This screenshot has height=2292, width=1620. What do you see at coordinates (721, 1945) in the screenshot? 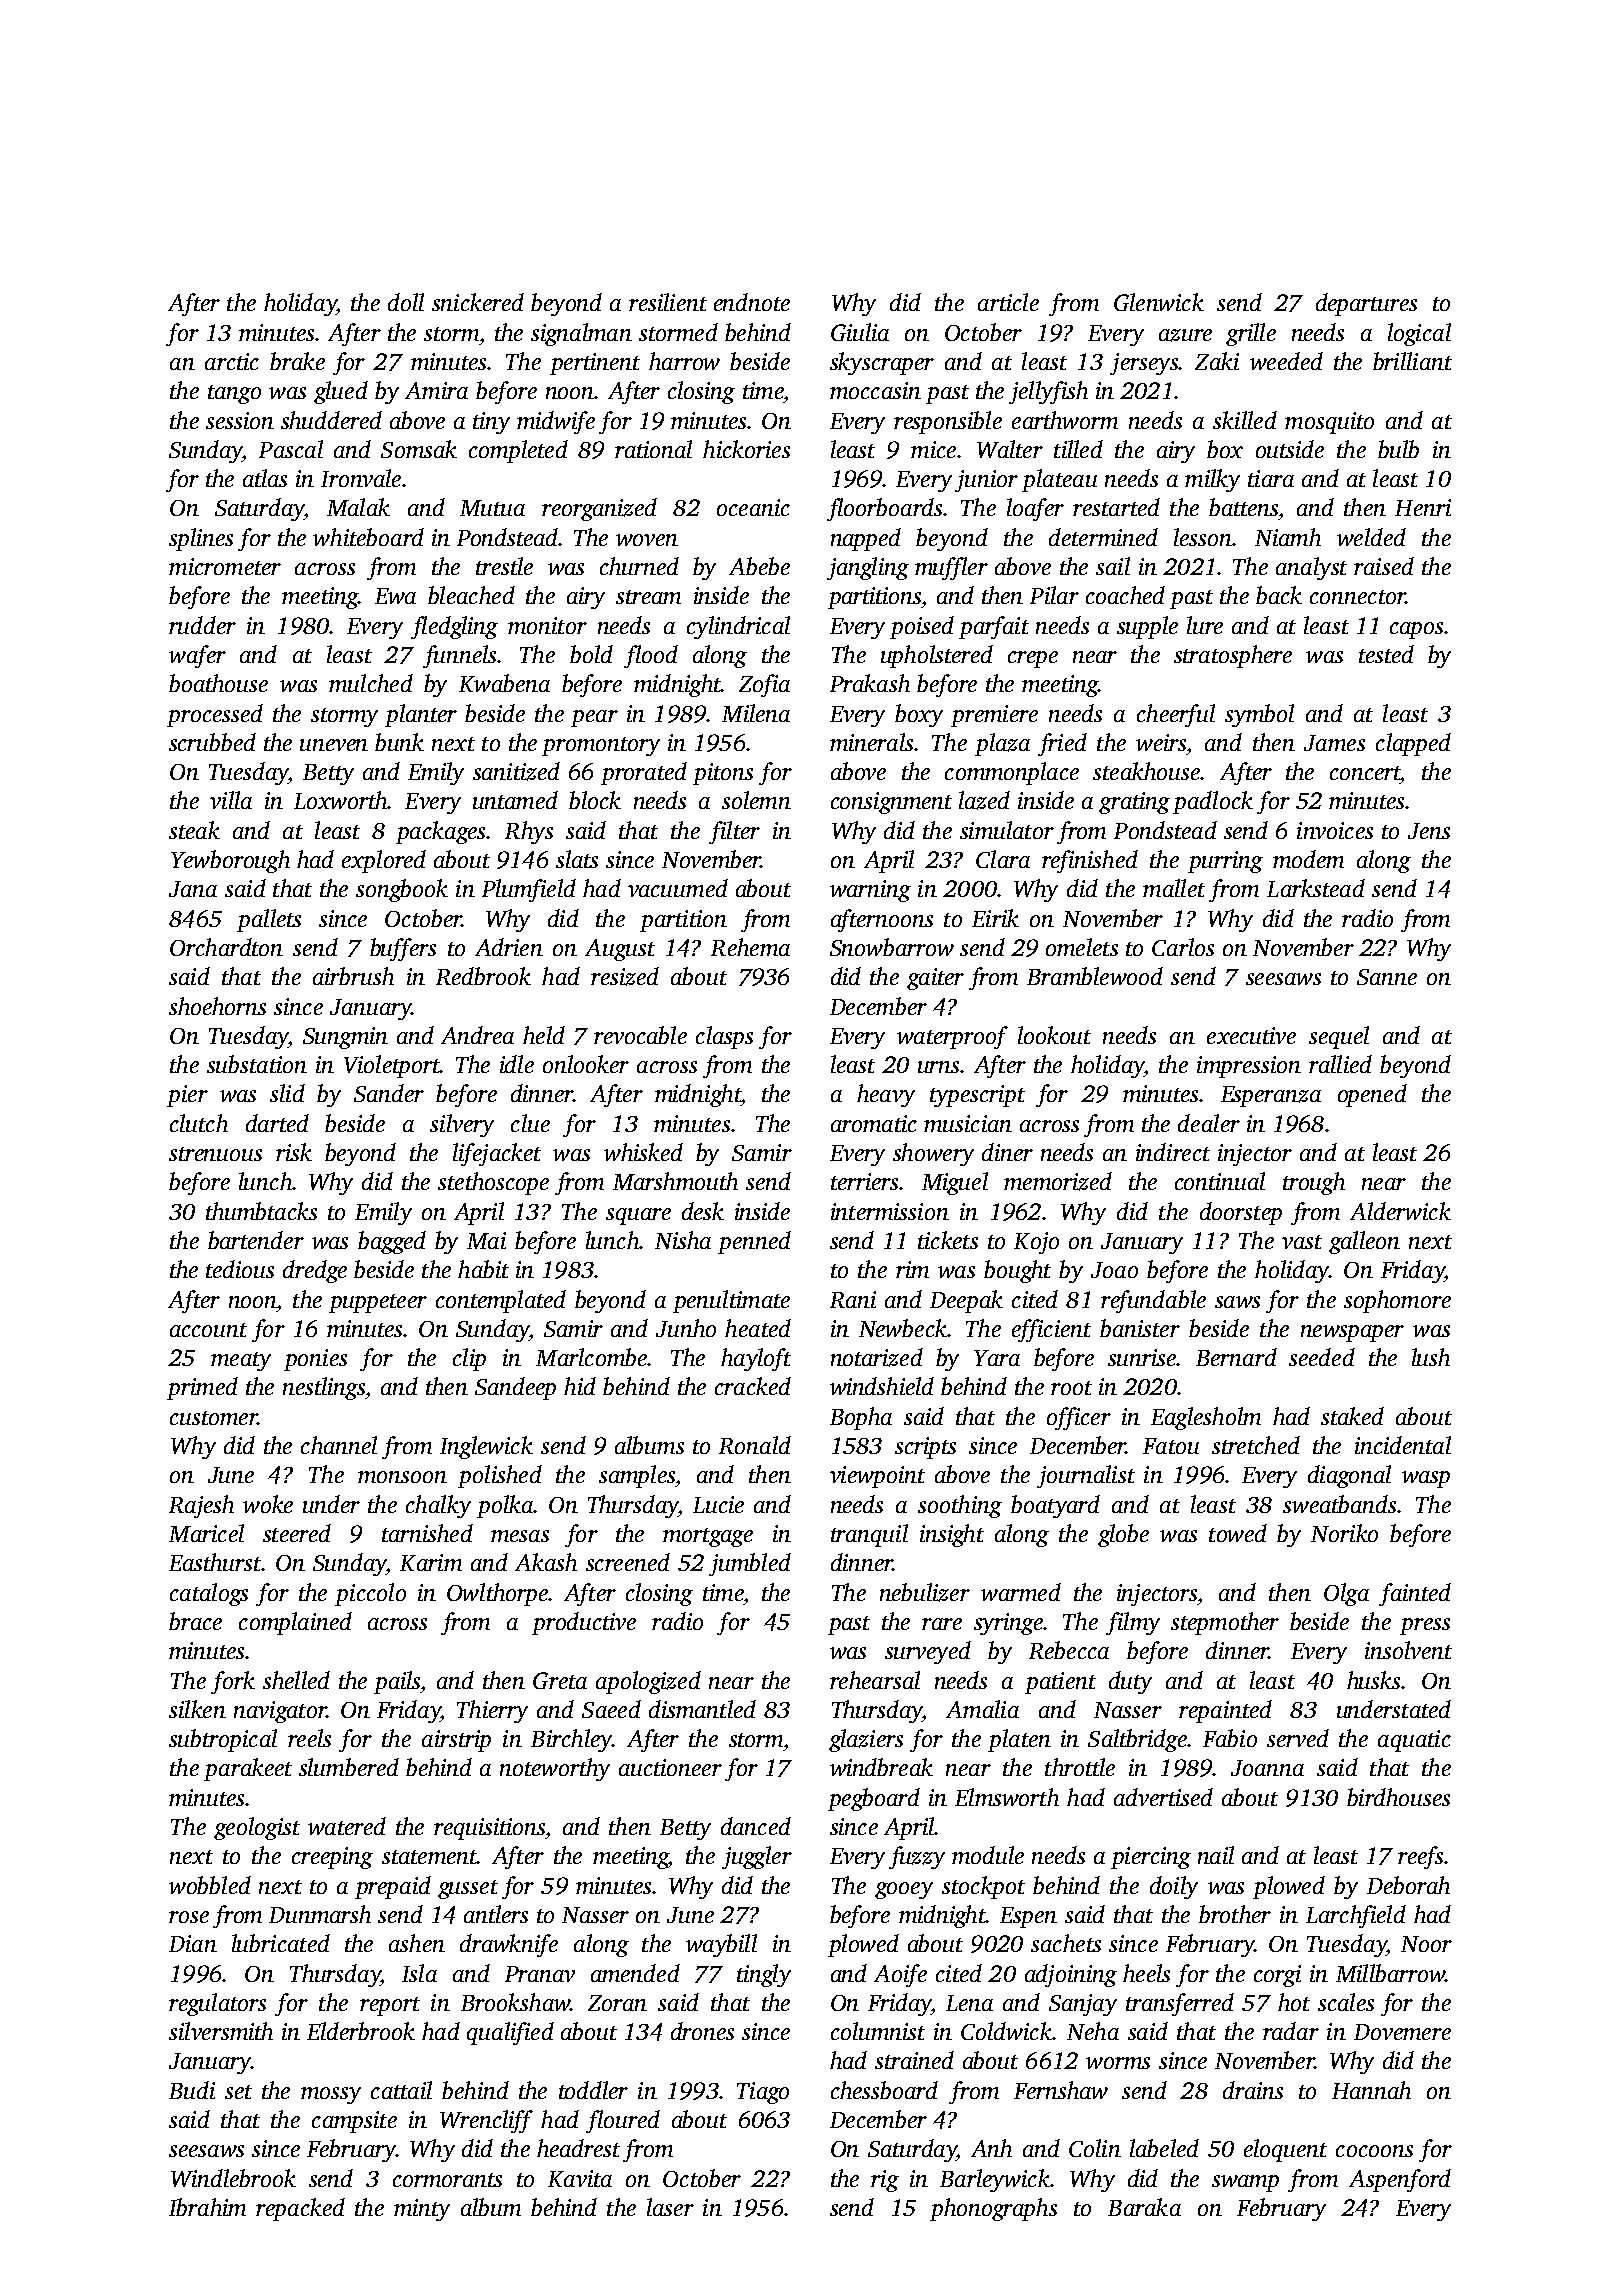
I see `waybill` at bounding box center [721, 1945].
